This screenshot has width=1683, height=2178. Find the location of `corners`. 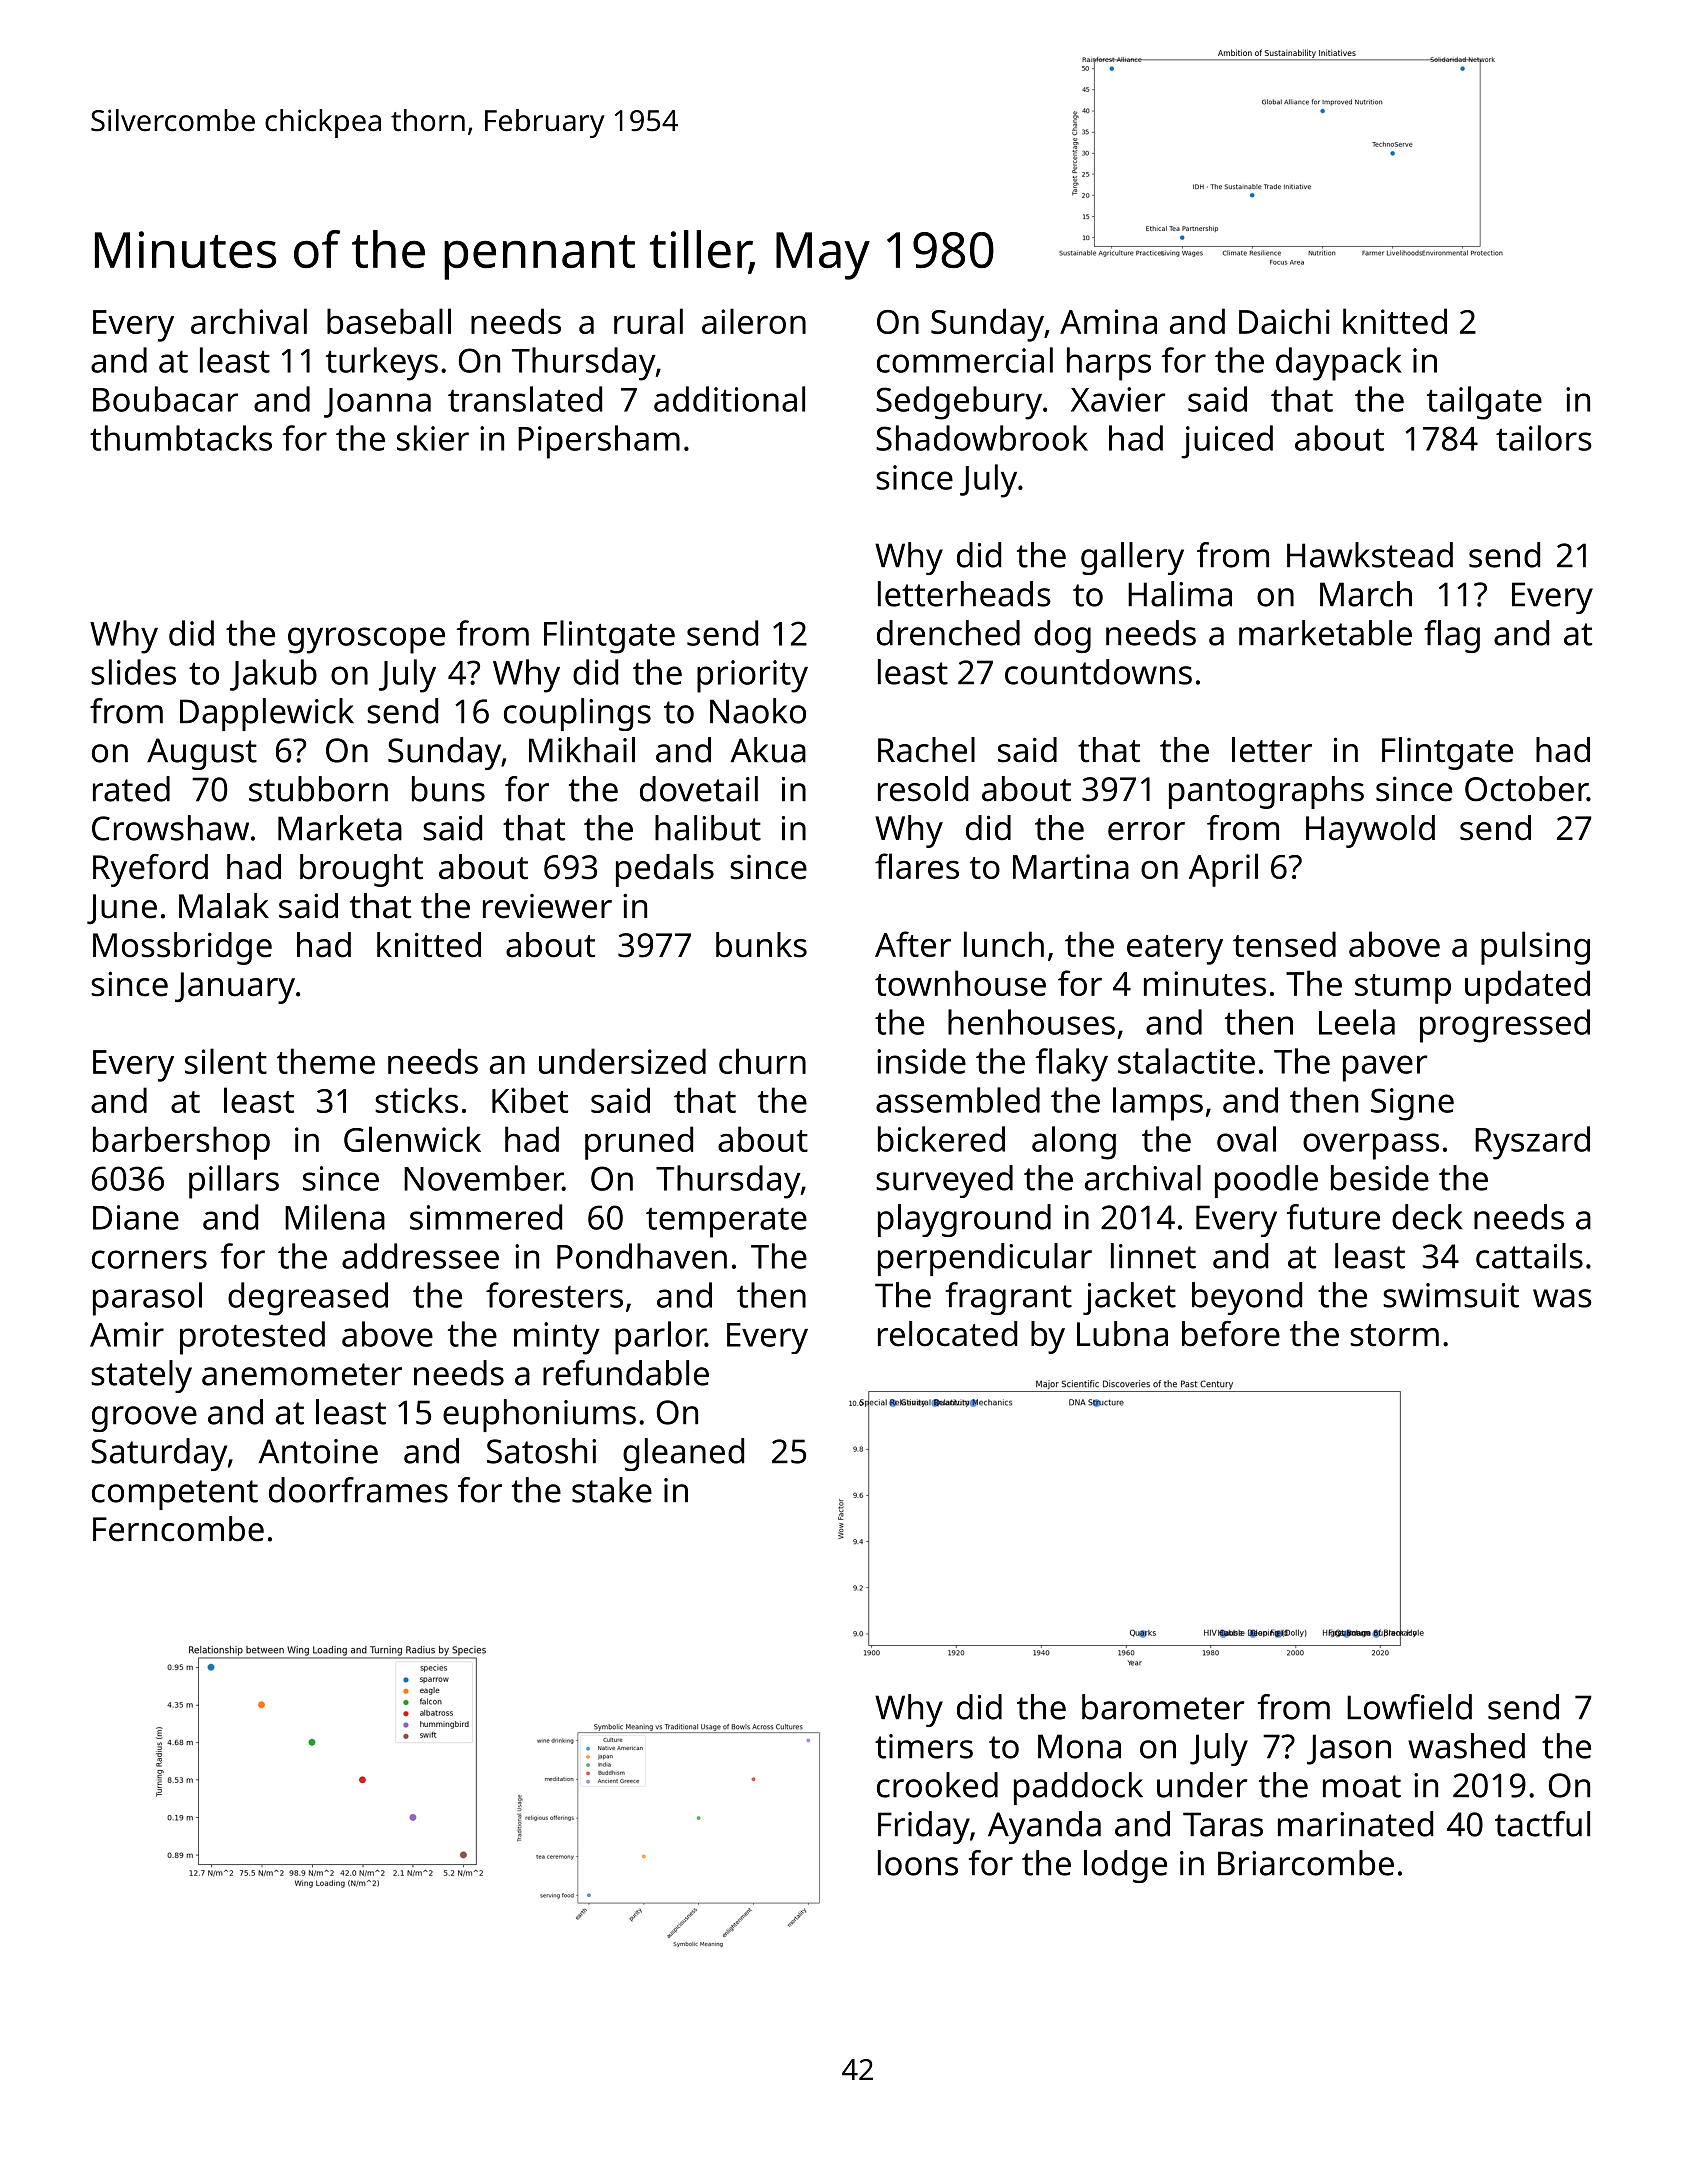

corners is located at coordinates (149, 1259).
